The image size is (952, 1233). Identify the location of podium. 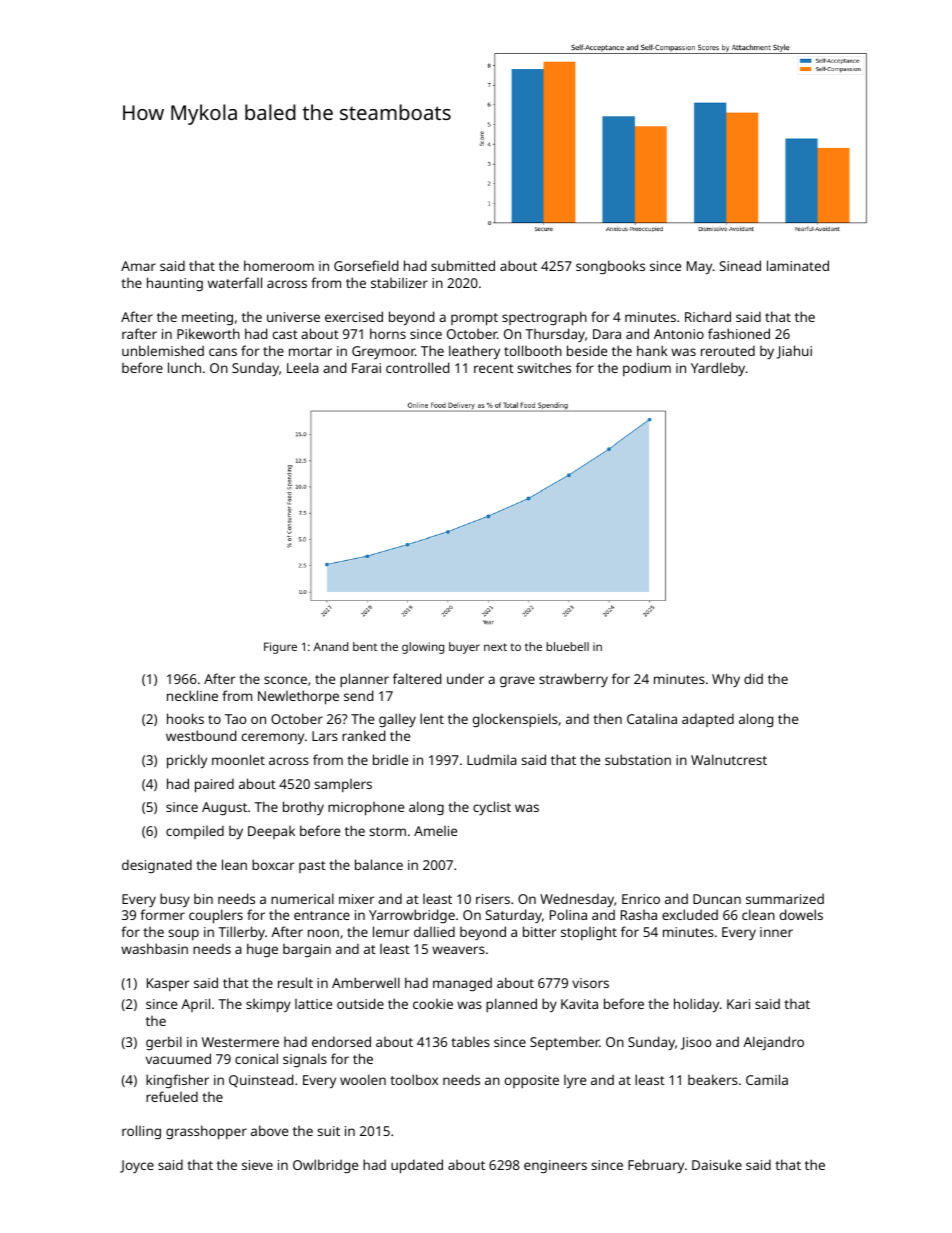
(647, 369).
